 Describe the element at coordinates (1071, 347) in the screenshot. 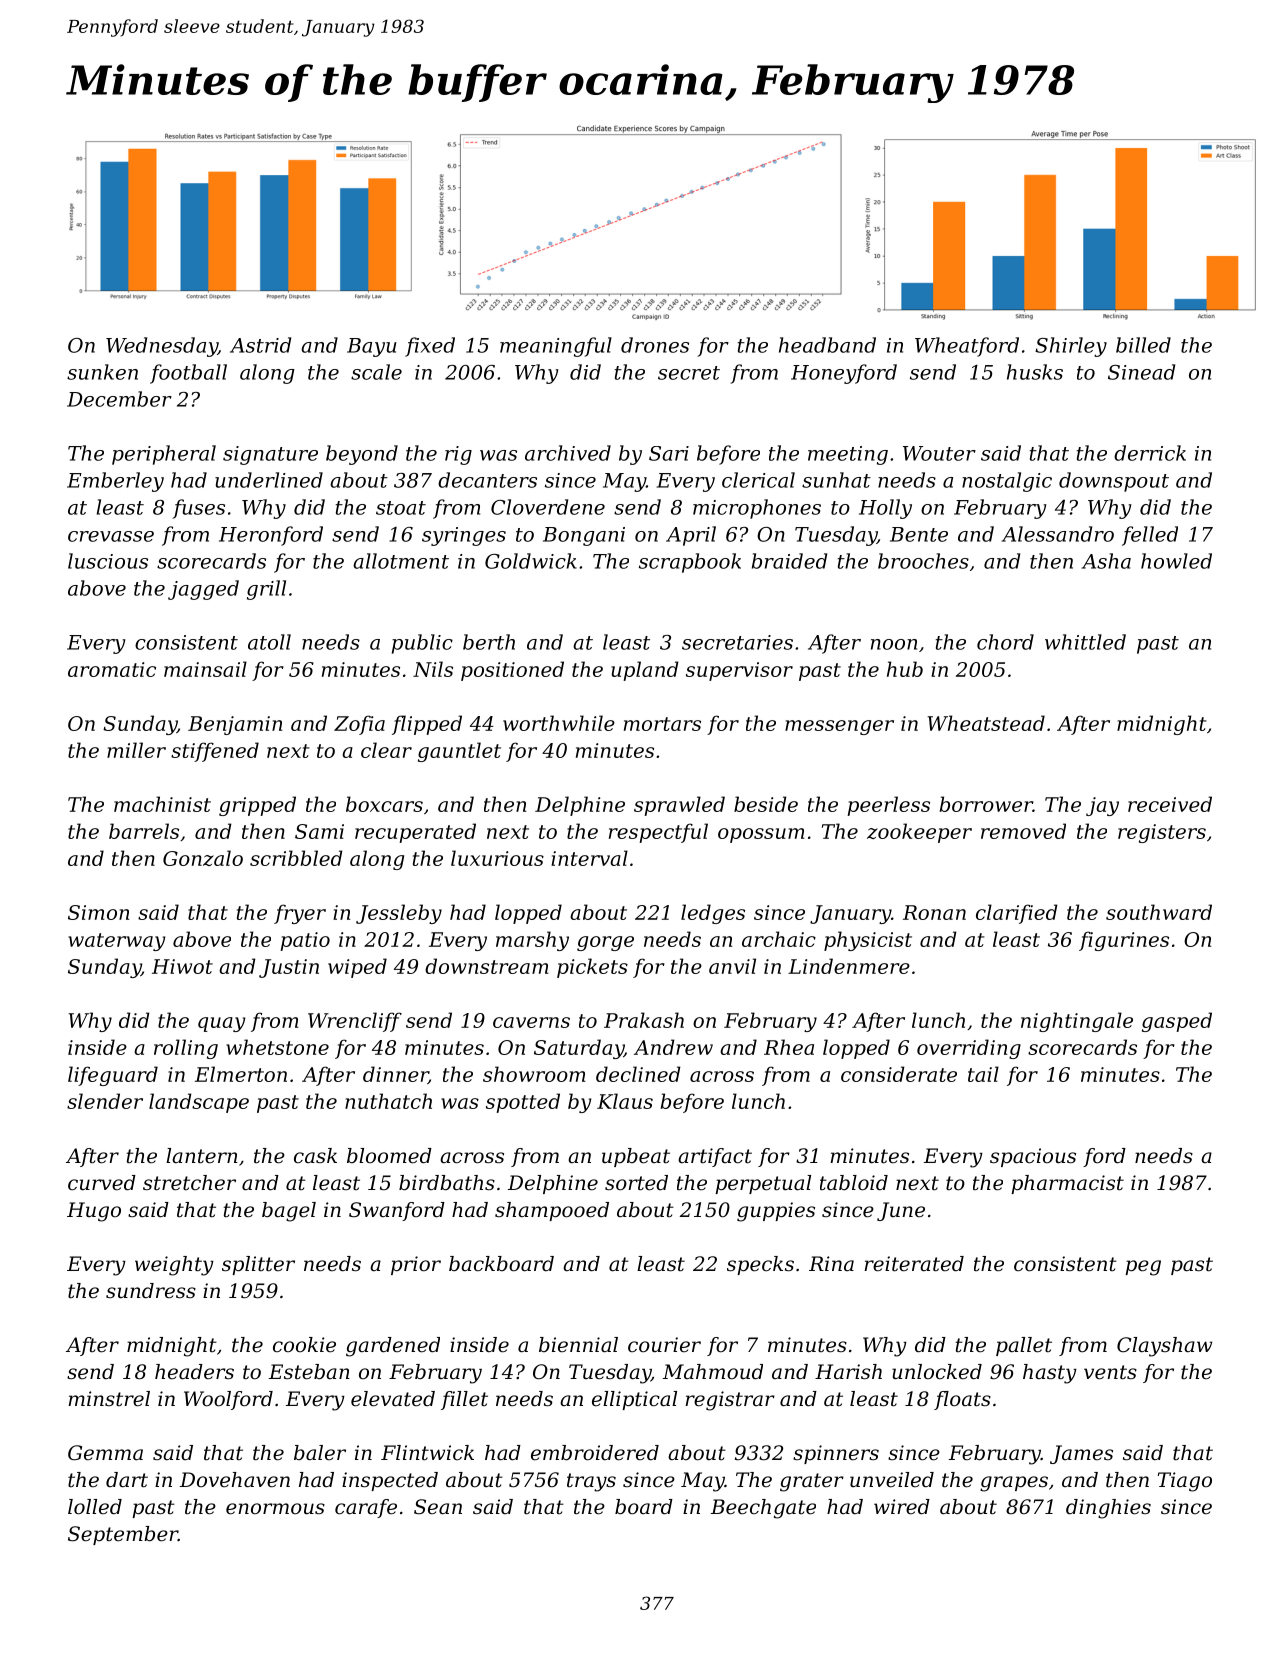

I see `Shirley` at that location.
